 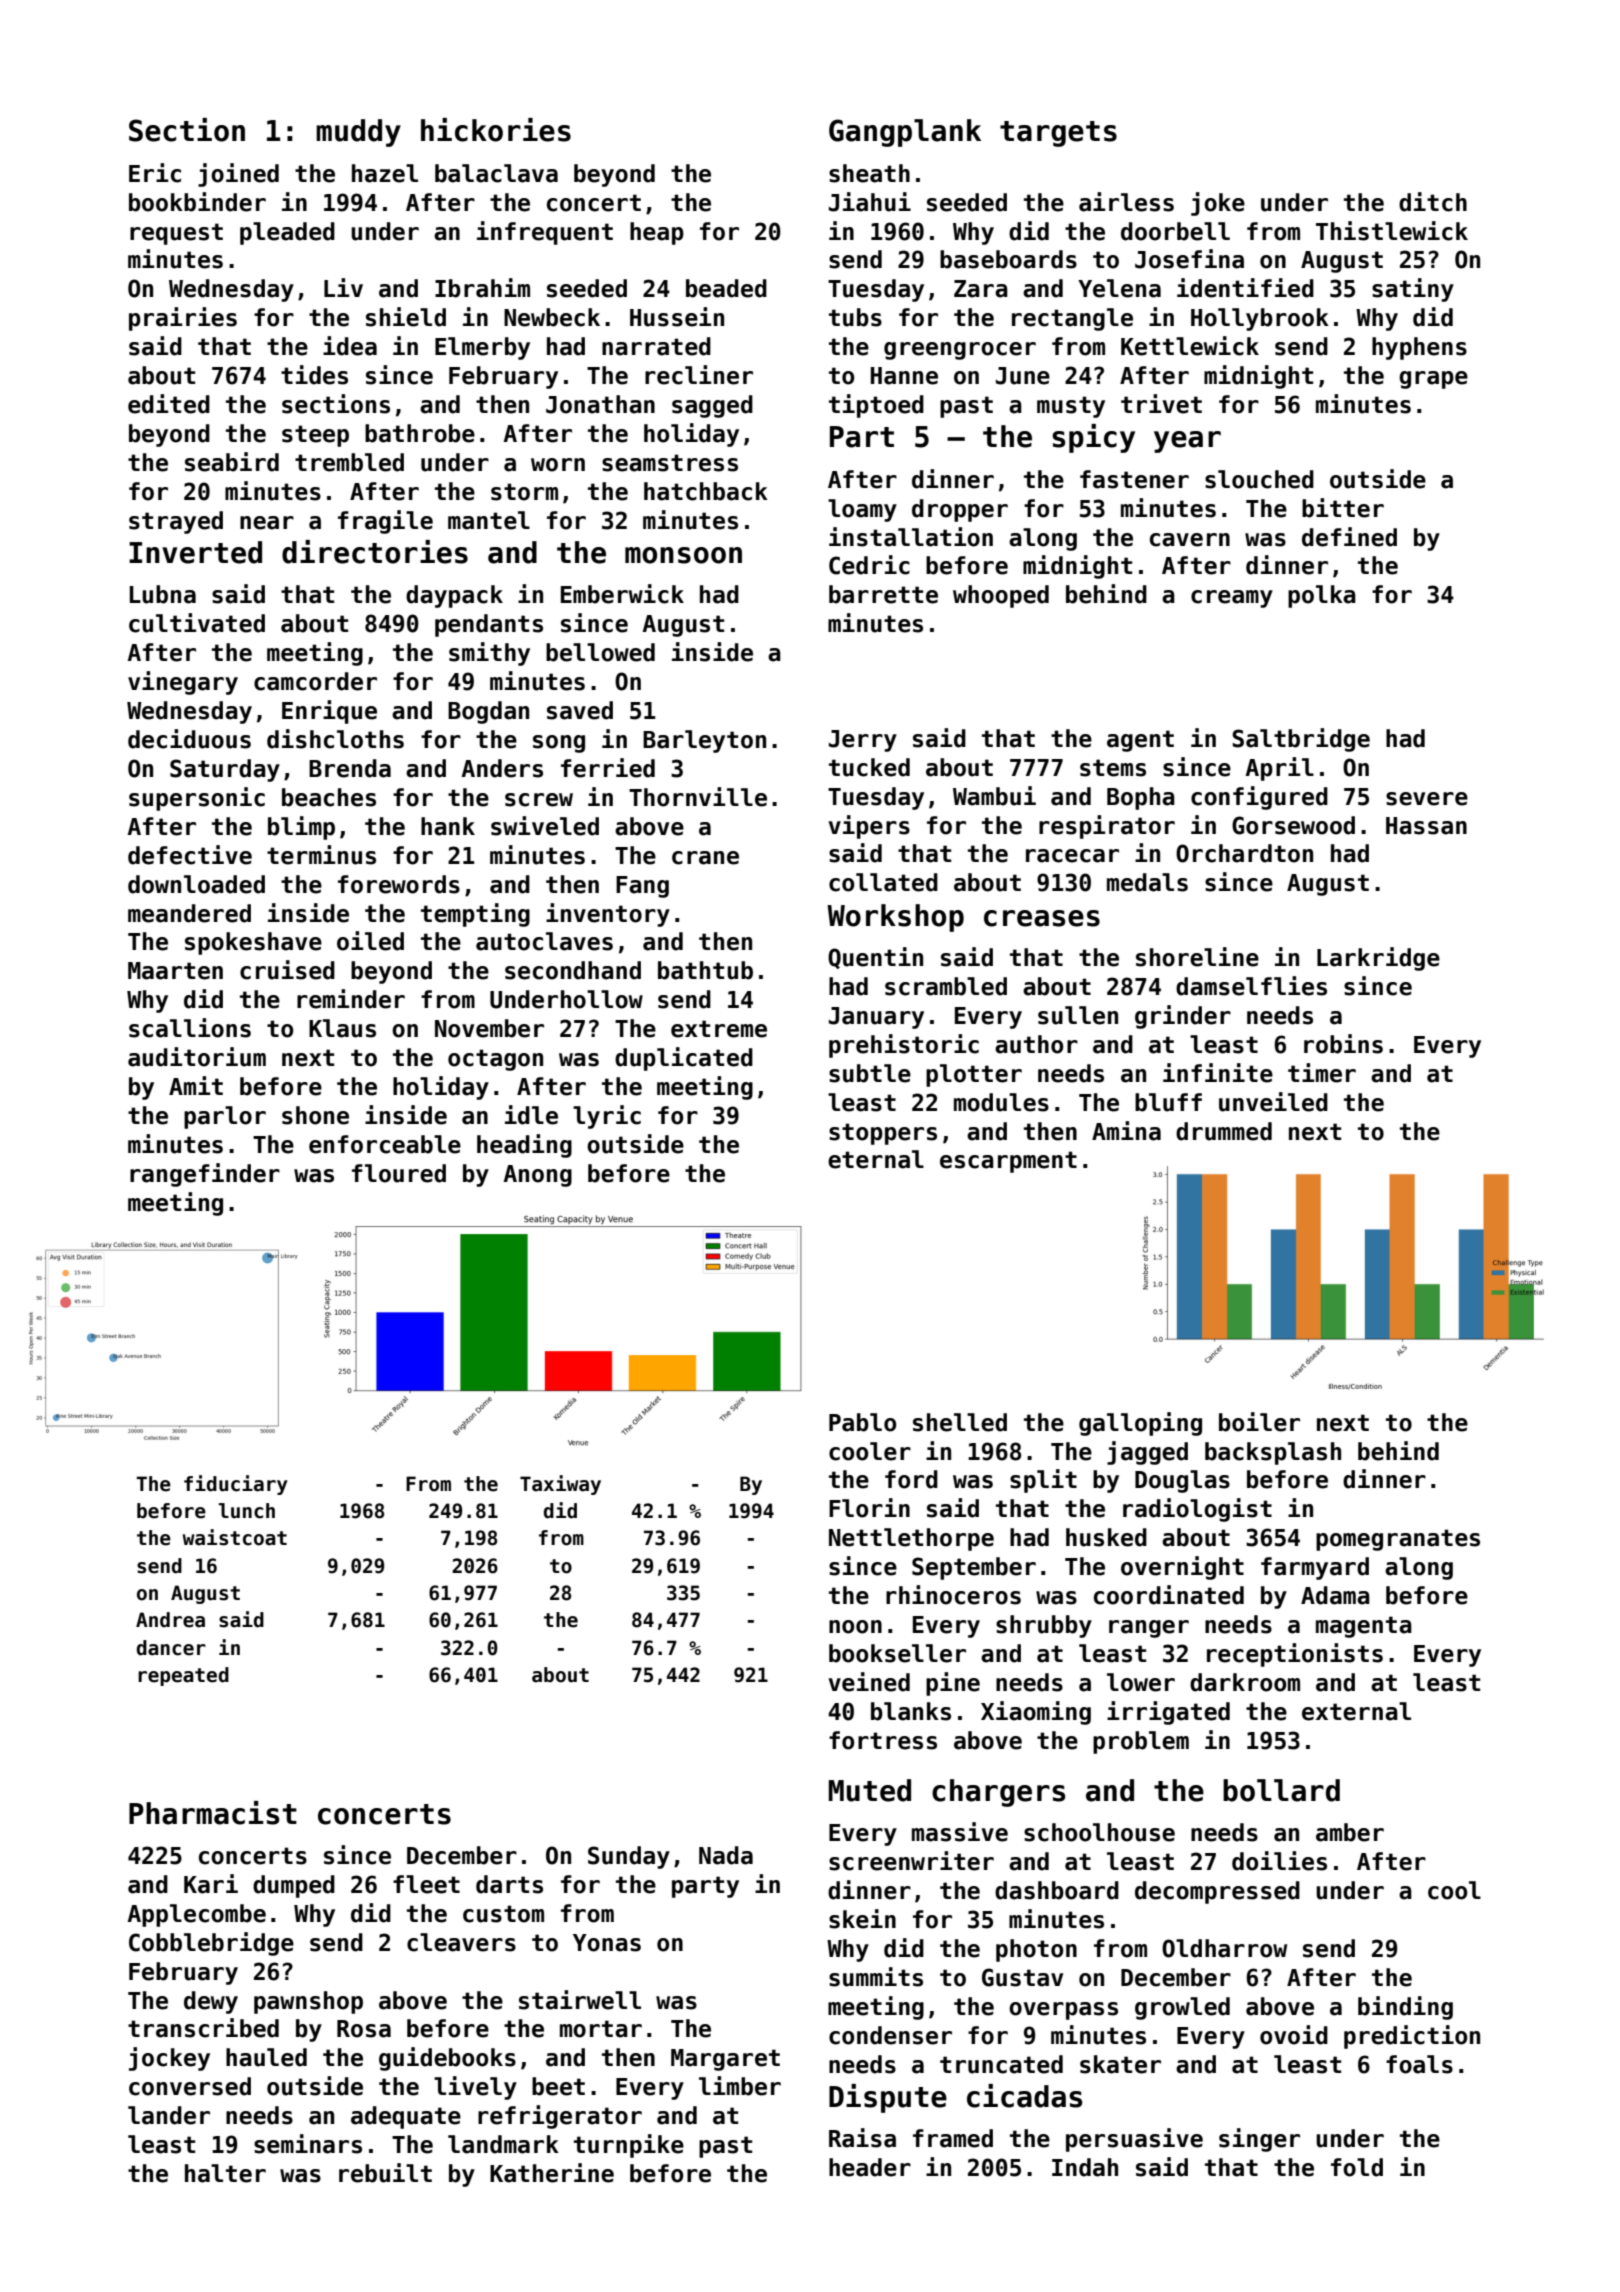 I want to click on transcribed, so click(x=203, y=2028).
